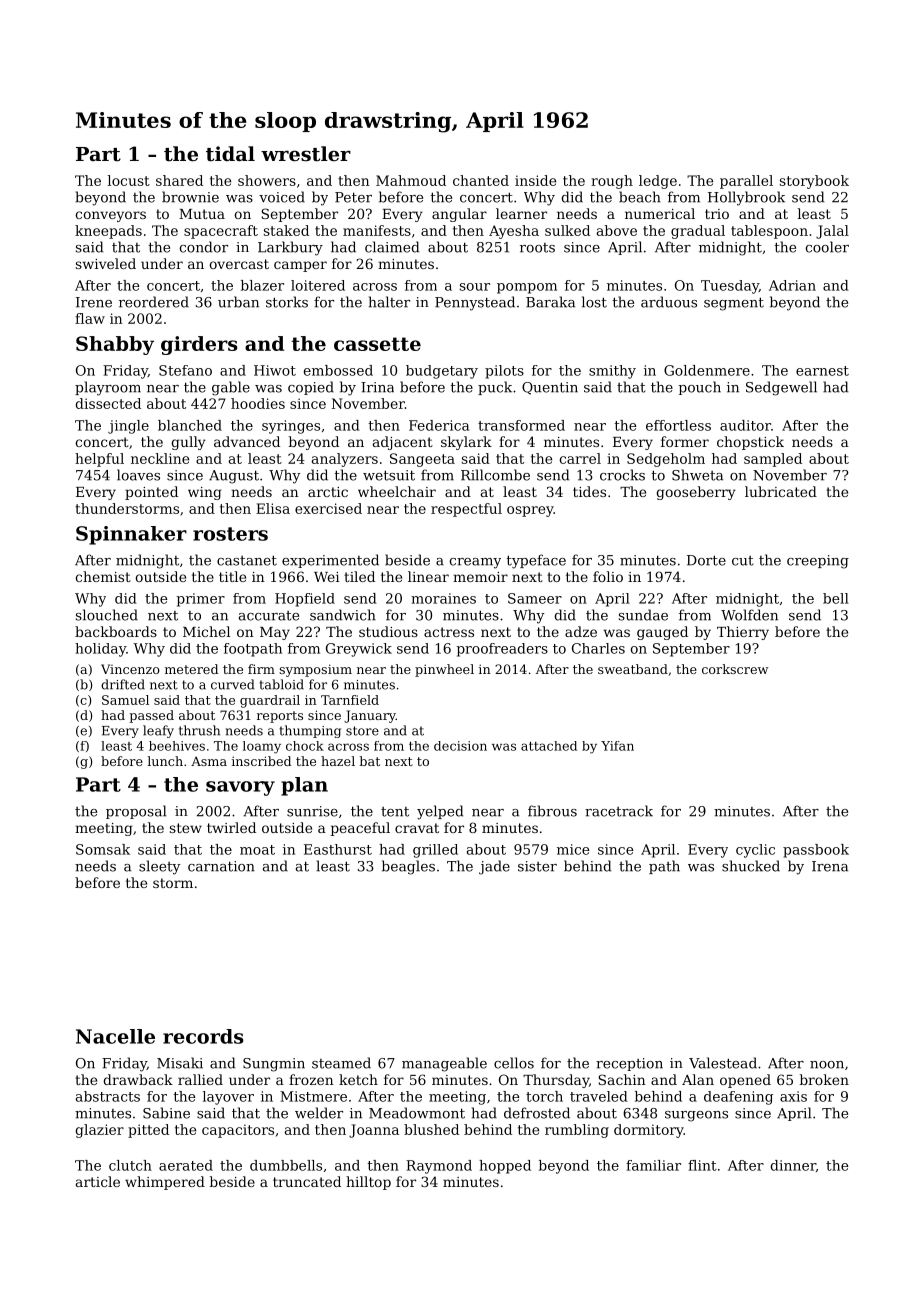 Image resolution: width=924 pixels, height=1308 pixels. What do you see at coordinates (369, 761) in the page?
I see `bat` at bounding box center [369, 761].
